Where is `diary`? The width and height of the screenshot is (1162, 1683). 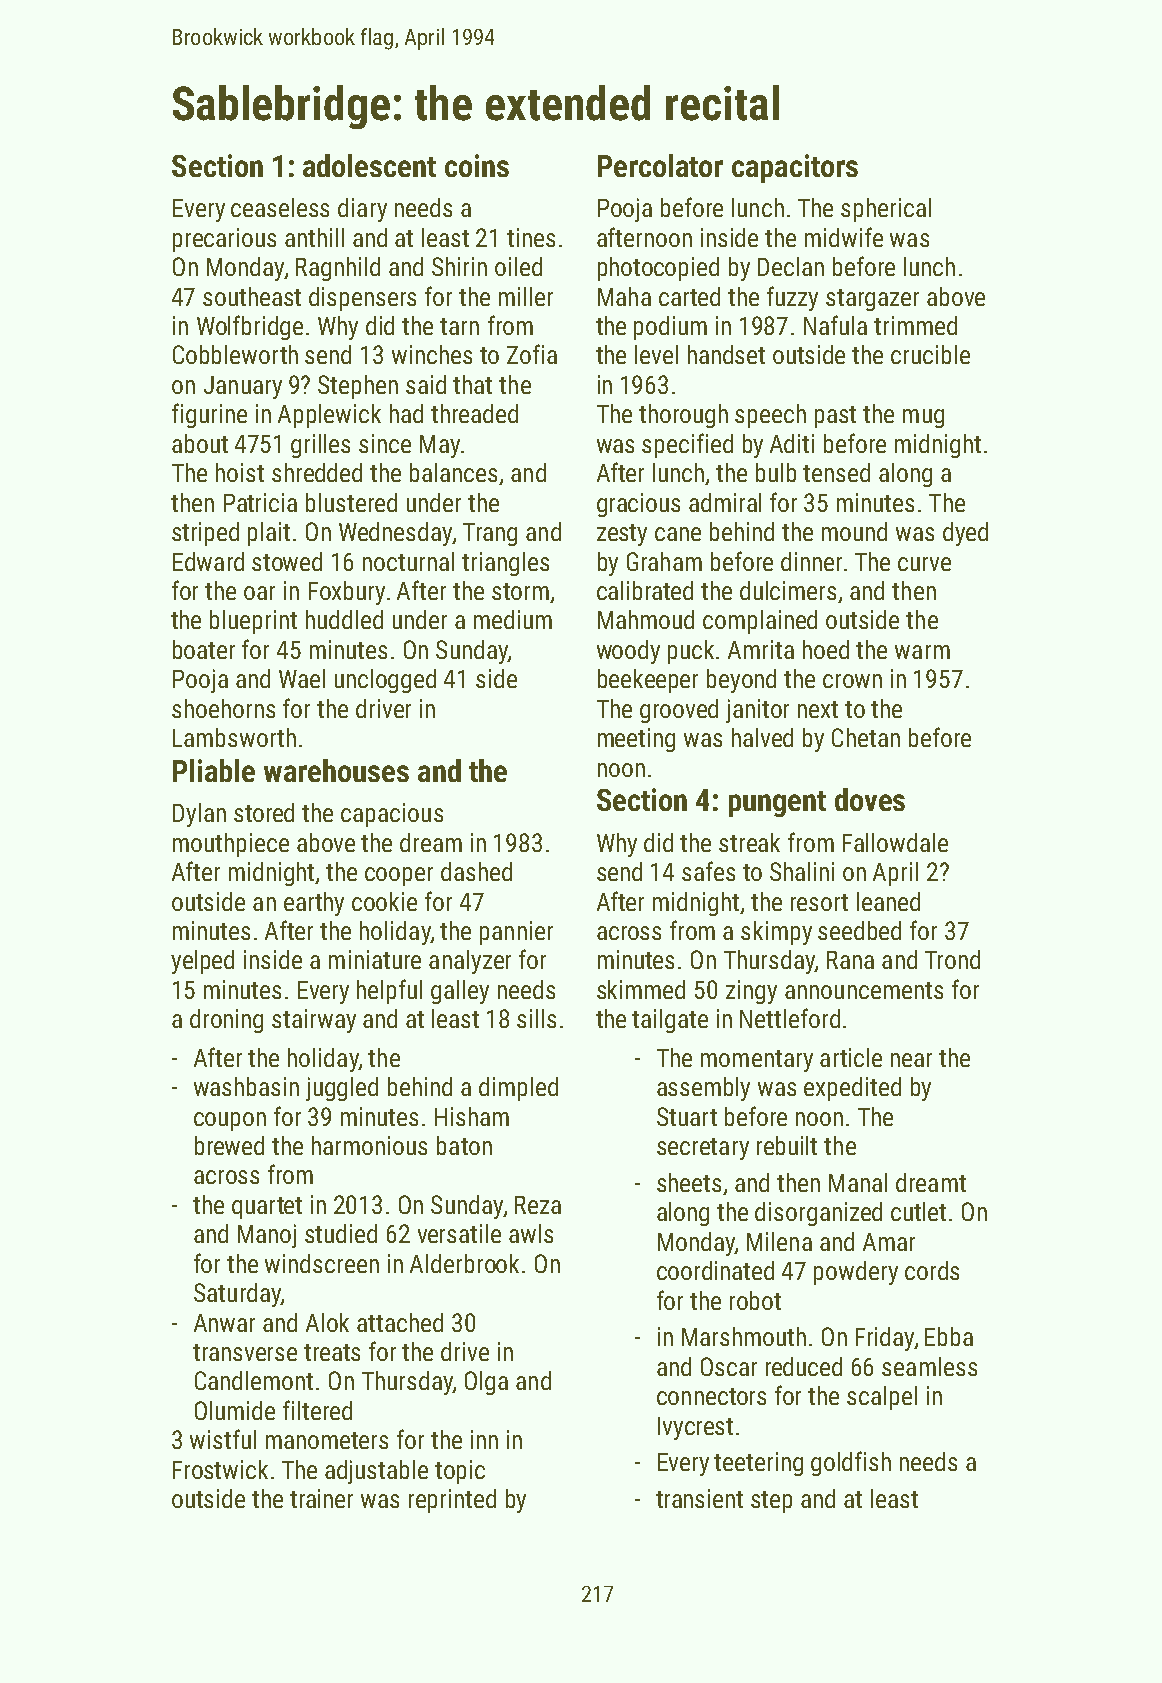 diary is located at coordinates (362, 210).
